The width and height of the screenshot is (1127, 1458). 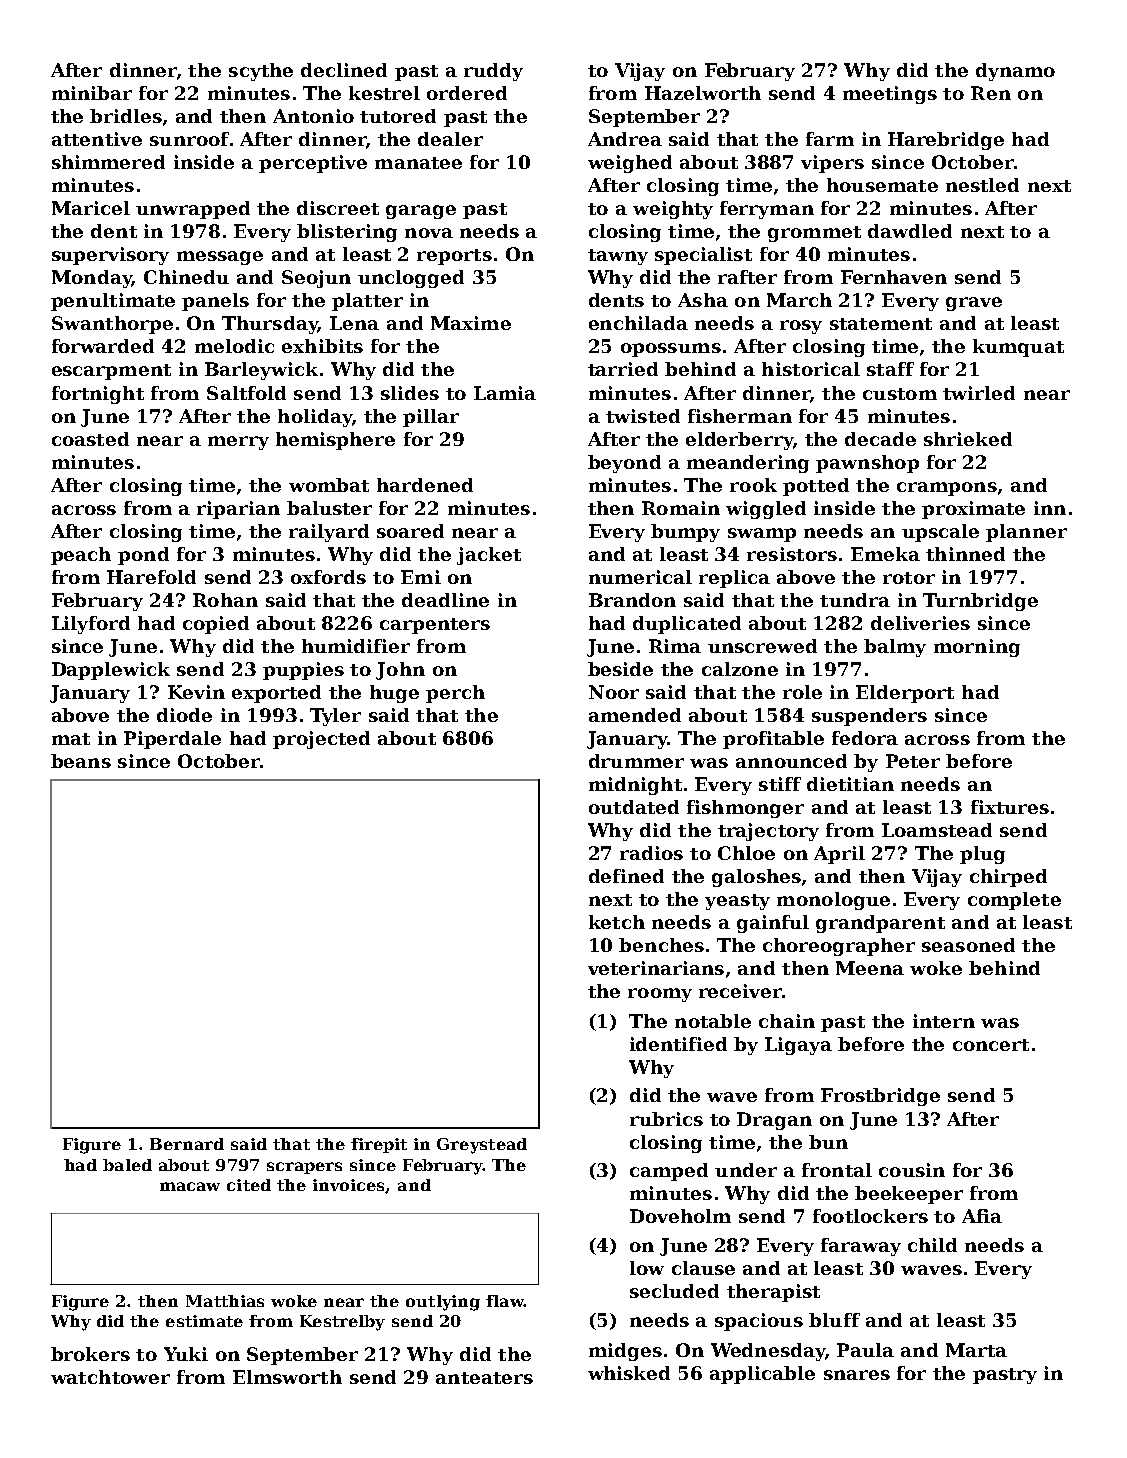 I want to click on shrieked, so click(x=968, y=439).
